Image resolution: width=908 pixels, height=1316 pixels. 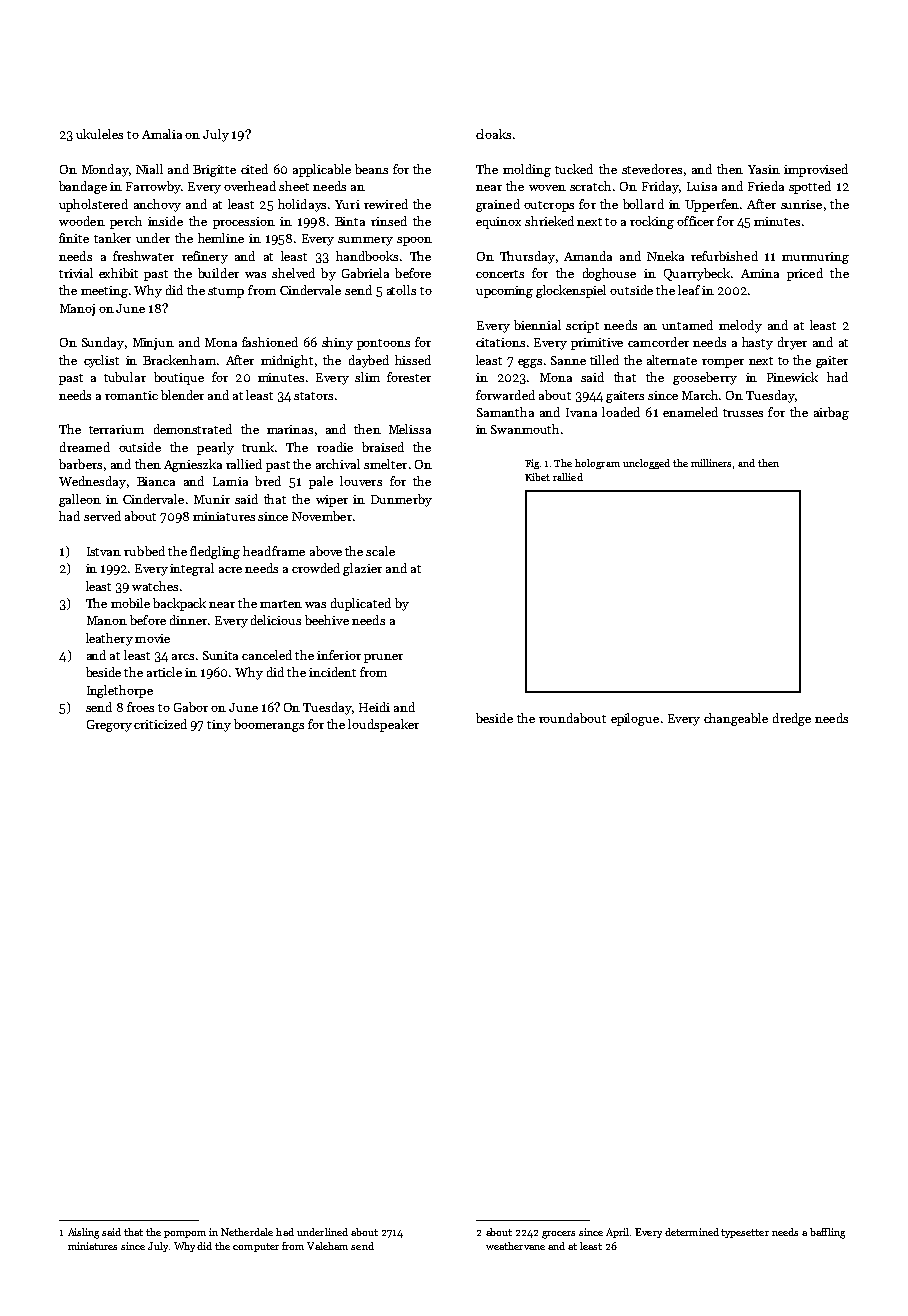 What do you see at coordinates (635, 719) in the image?
I see `epilogue` at bounding box center [635, 719].
